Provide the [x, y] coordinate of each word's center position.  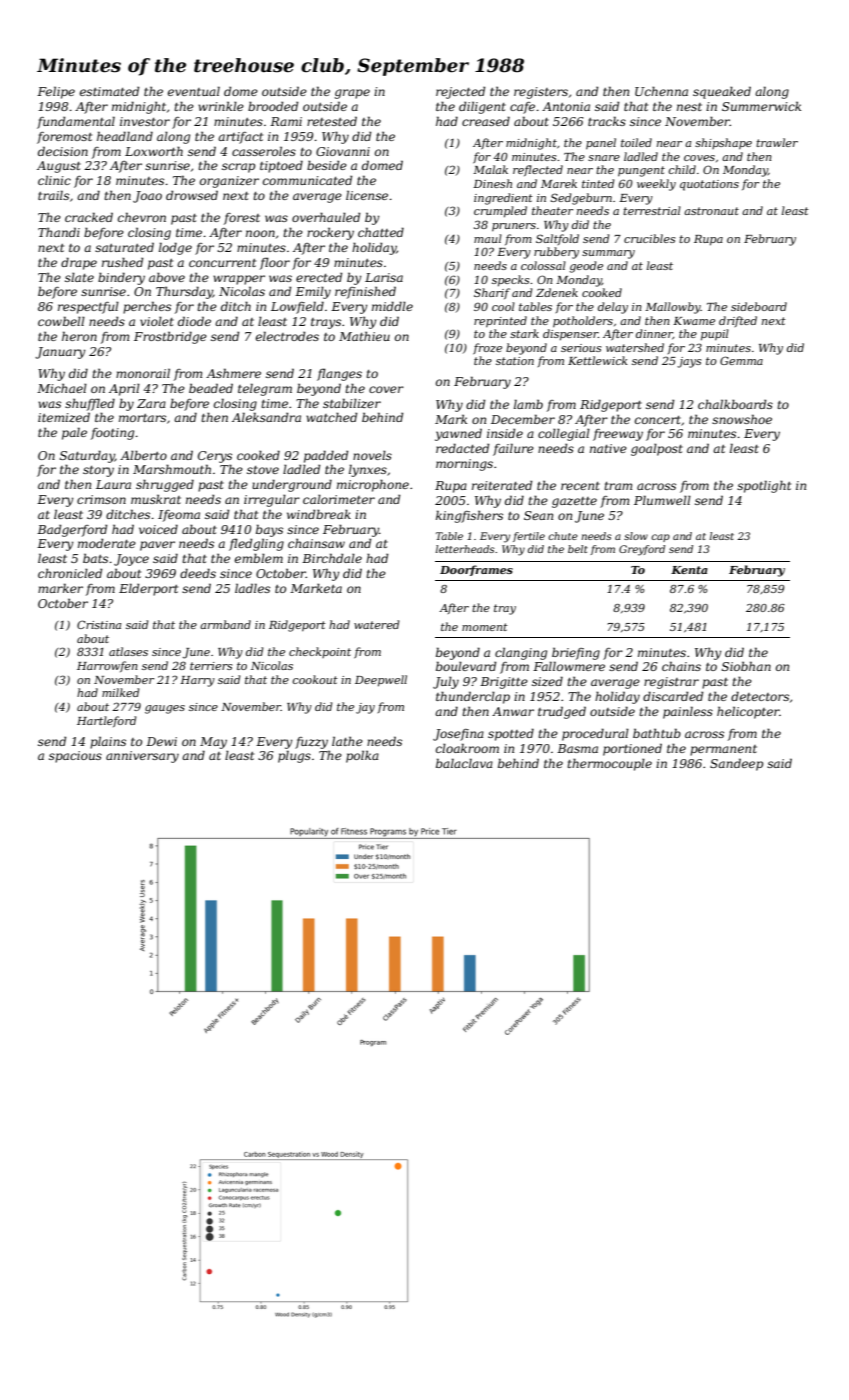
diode [194, 321]
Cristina [99, 624]
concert [658, 420]
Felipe [56, 93]
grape [352, 94]
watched [331, 417]
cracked [89, 217]
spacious [75, 757]
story [98, 471]
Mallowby [673, 308]
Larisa [384, 277]
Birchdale [332, 558]
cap [660, 538]
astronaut [711, 211]
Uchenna [661, 91]
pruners [514, 227]
